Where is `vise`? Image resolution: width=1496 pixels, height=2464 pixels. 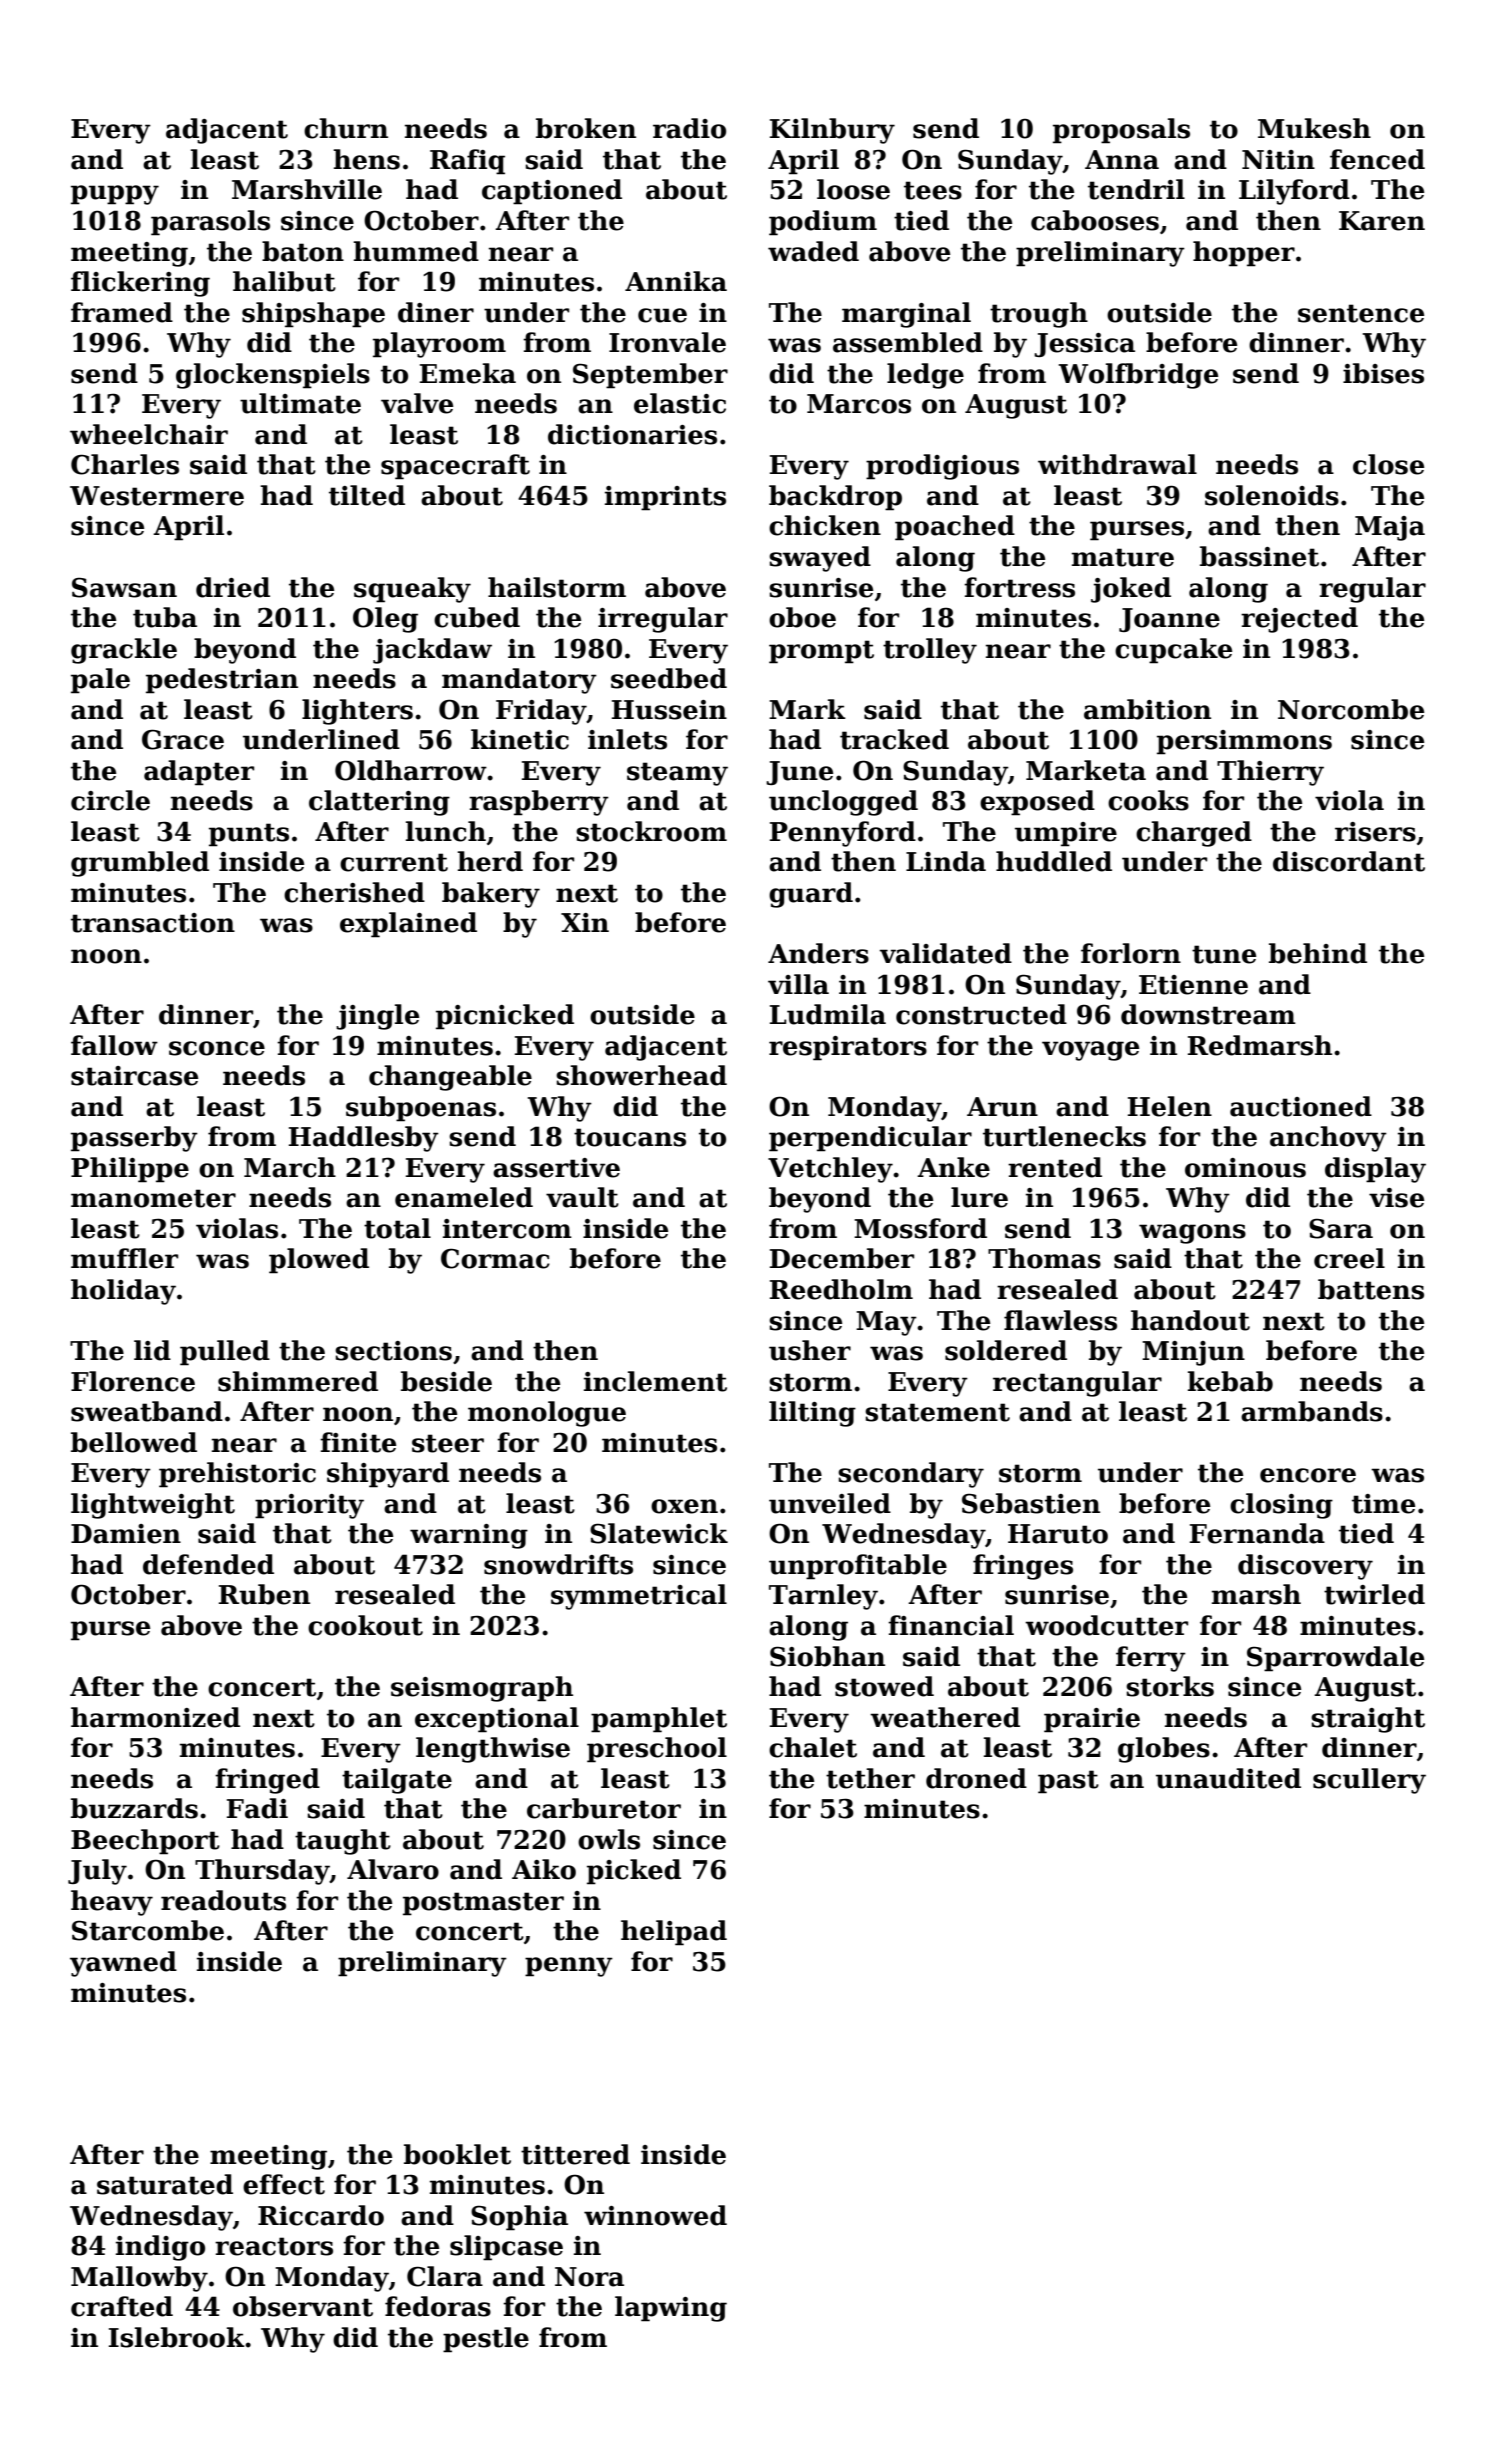
vise is located at coordinates (1396, 1198).
